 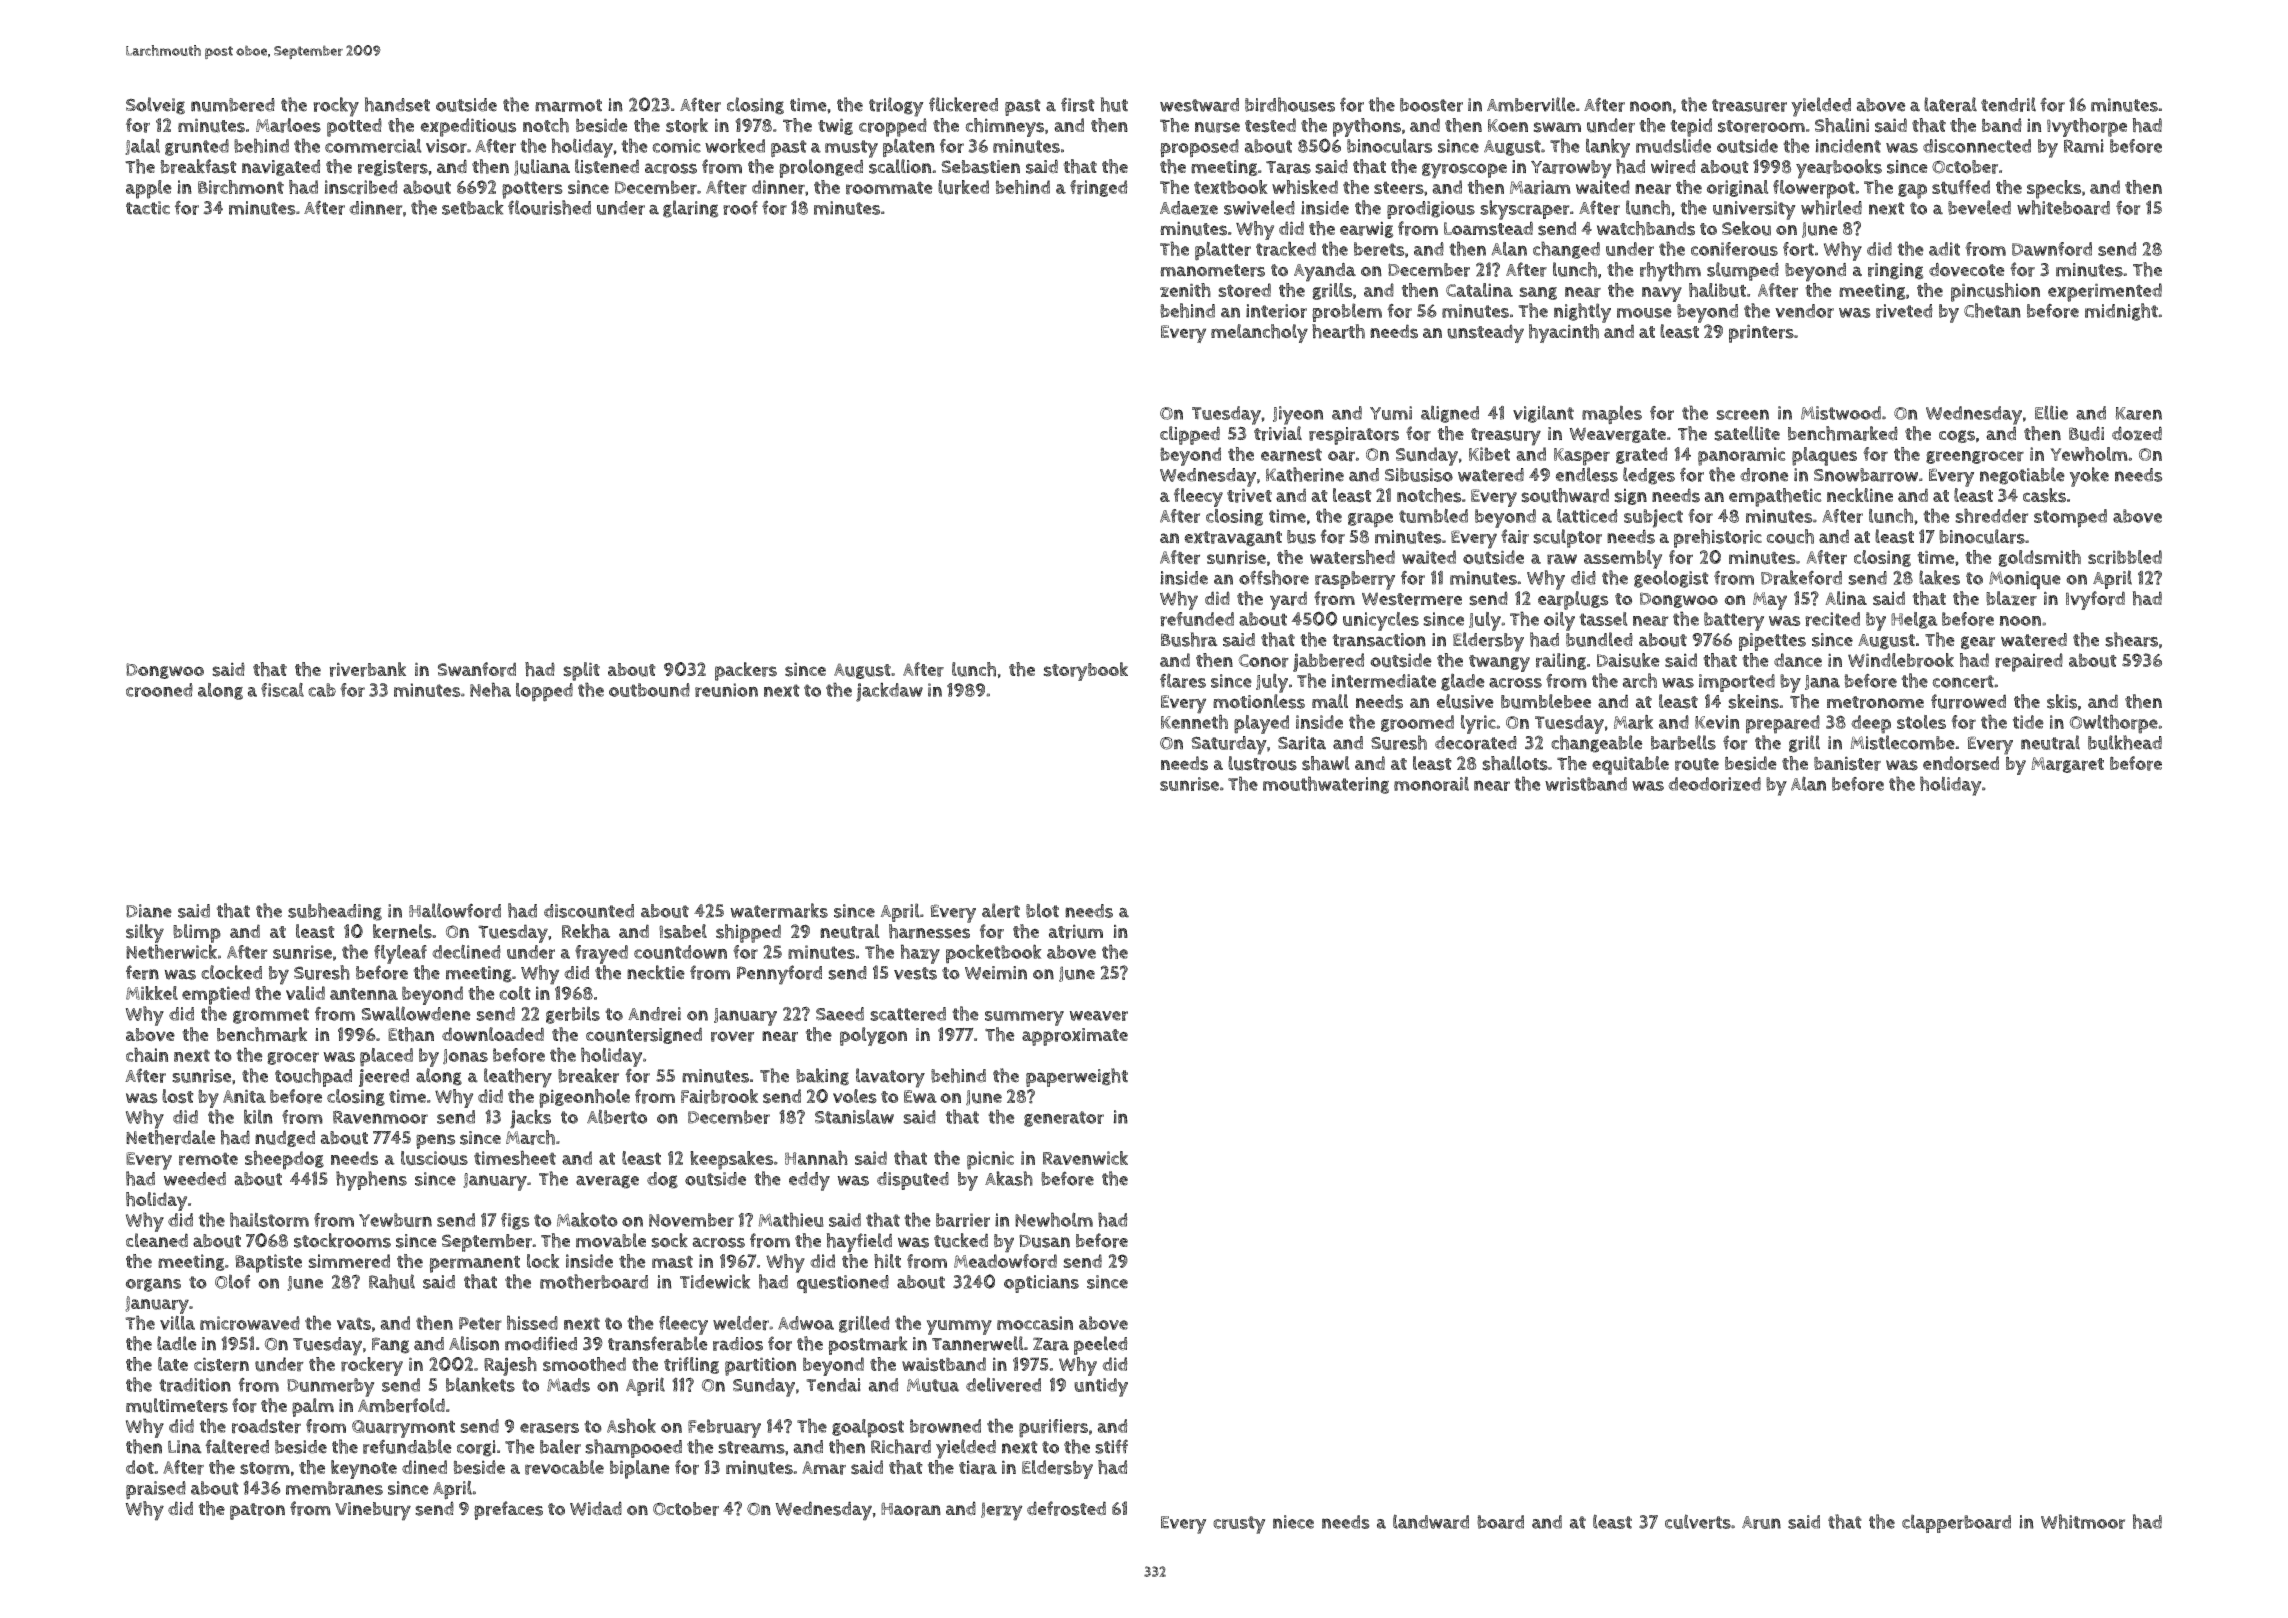 What do you see at coordinates (367, 669) in the page?
I see `riverbank` at bounding box center [367, 669].
